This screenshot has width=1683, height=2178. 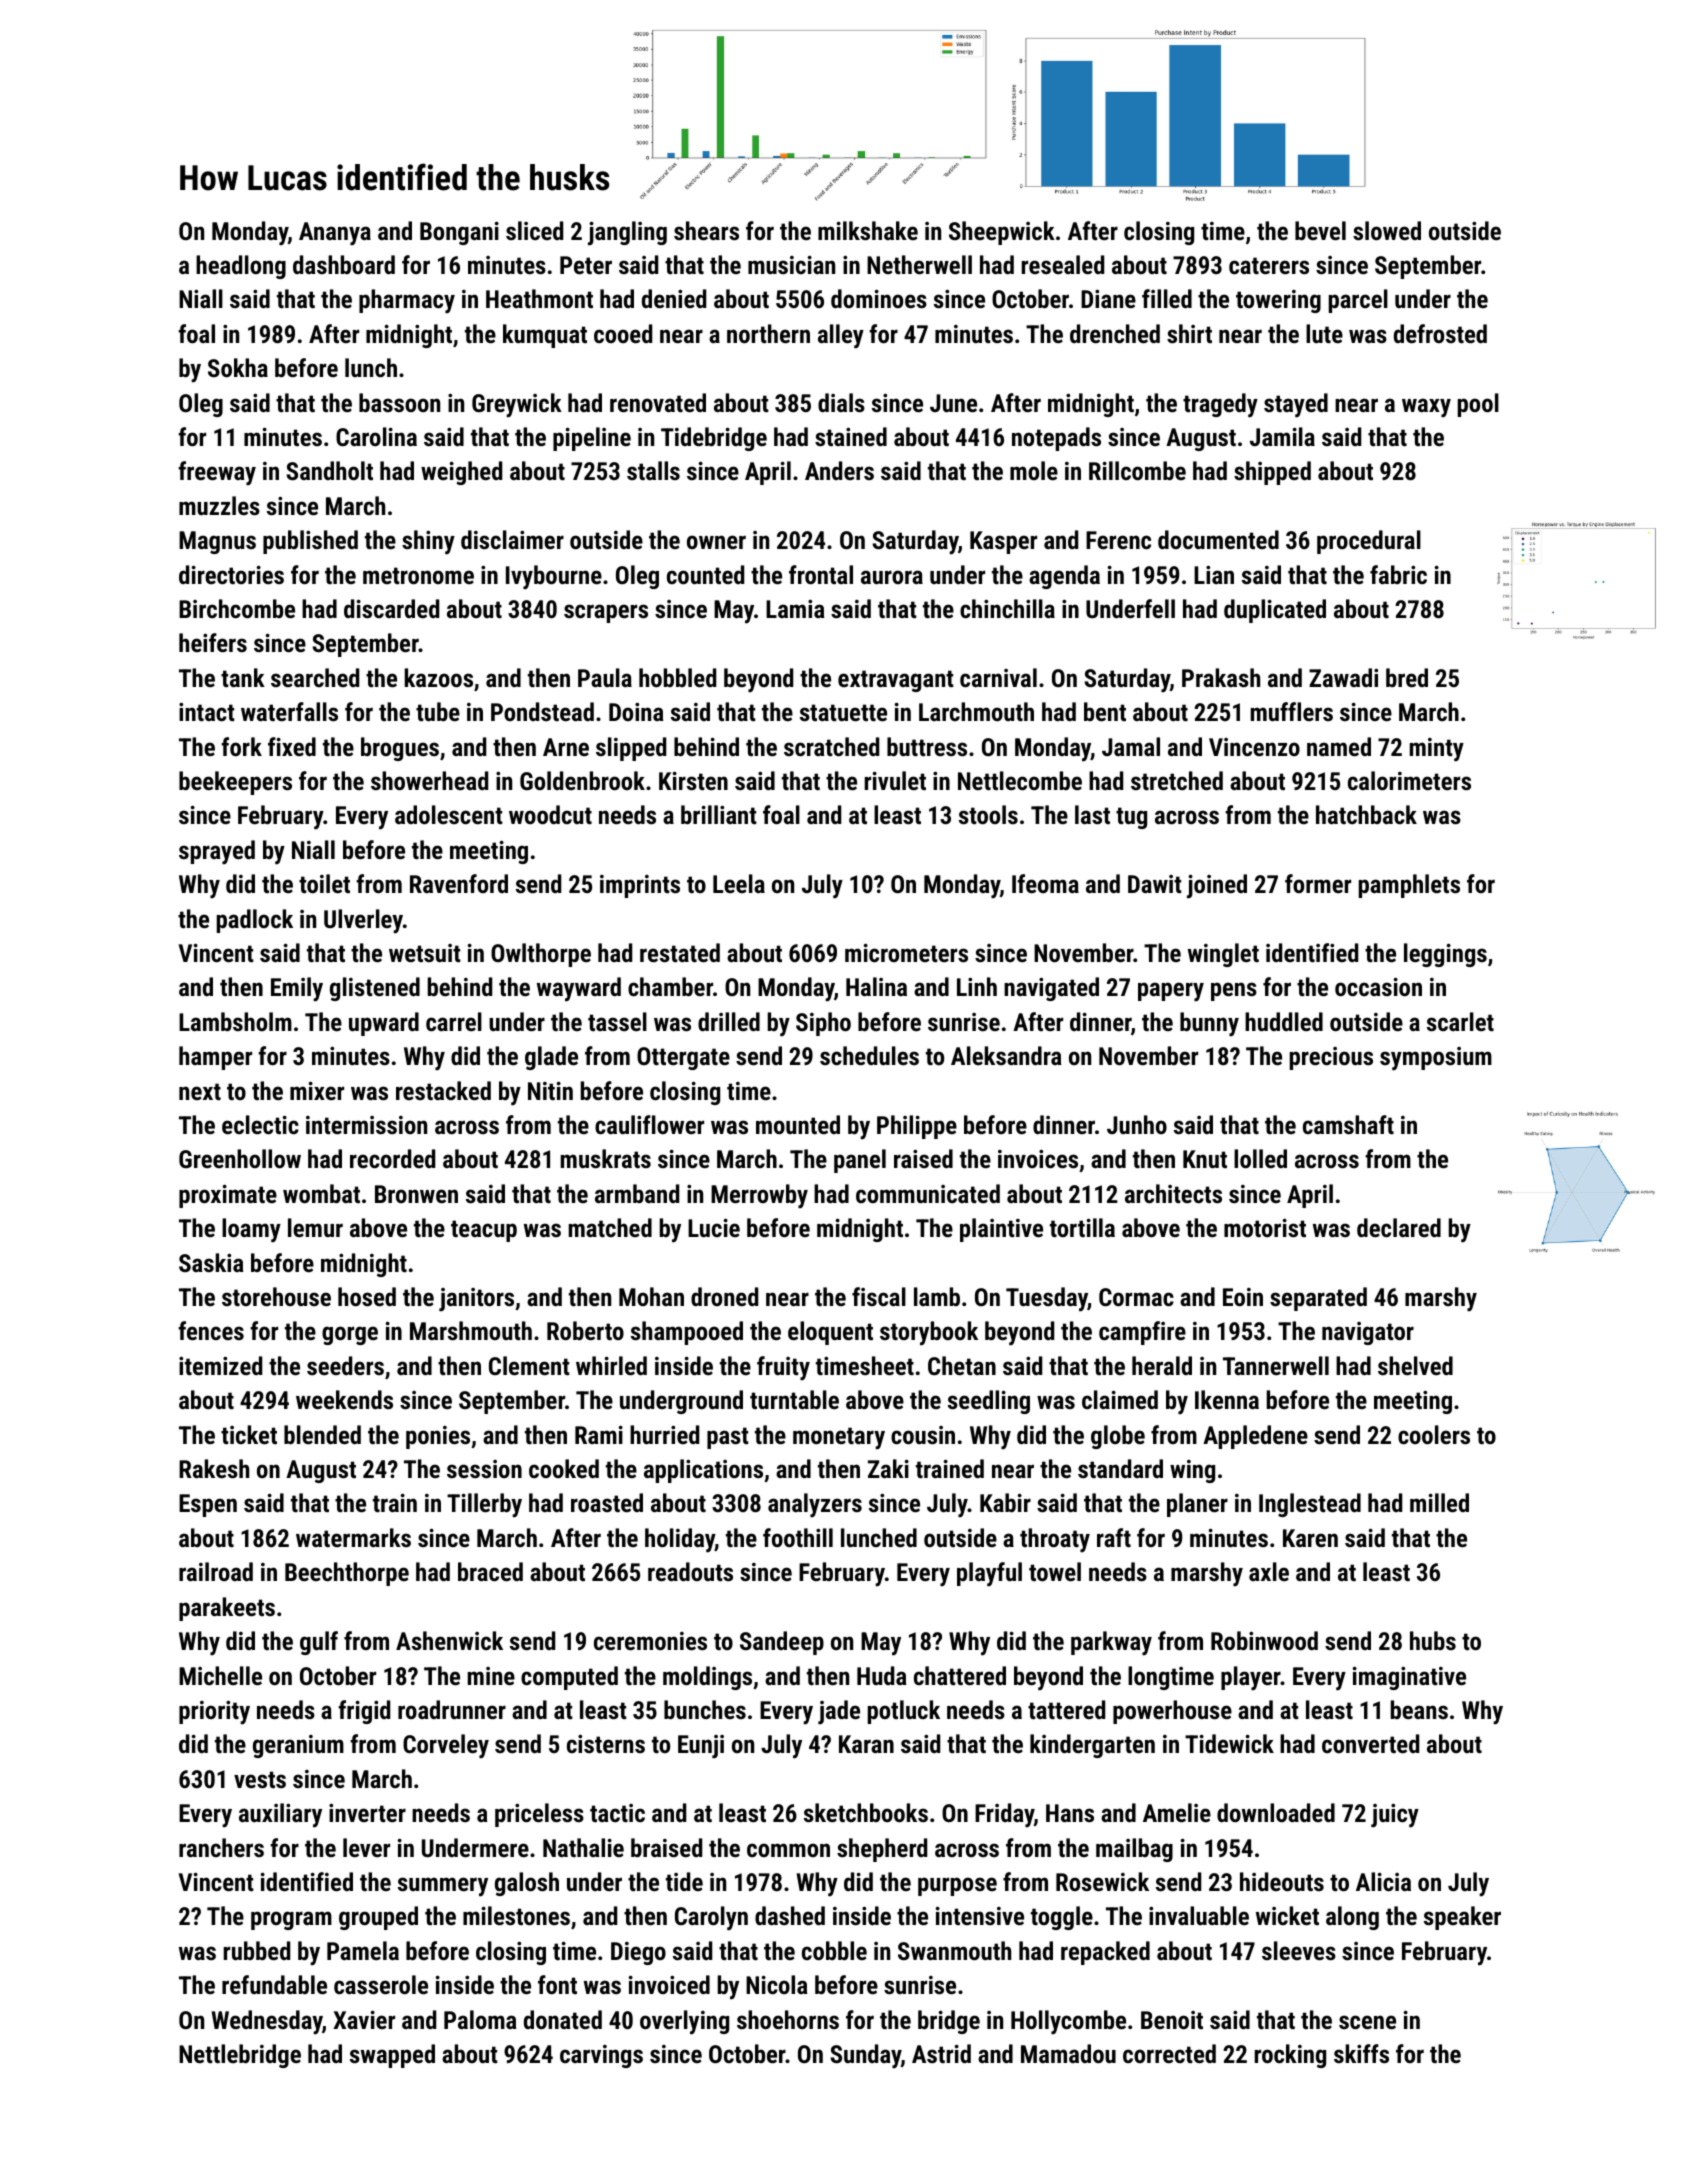 I want to click on intact, so click(x=207, y=712).
